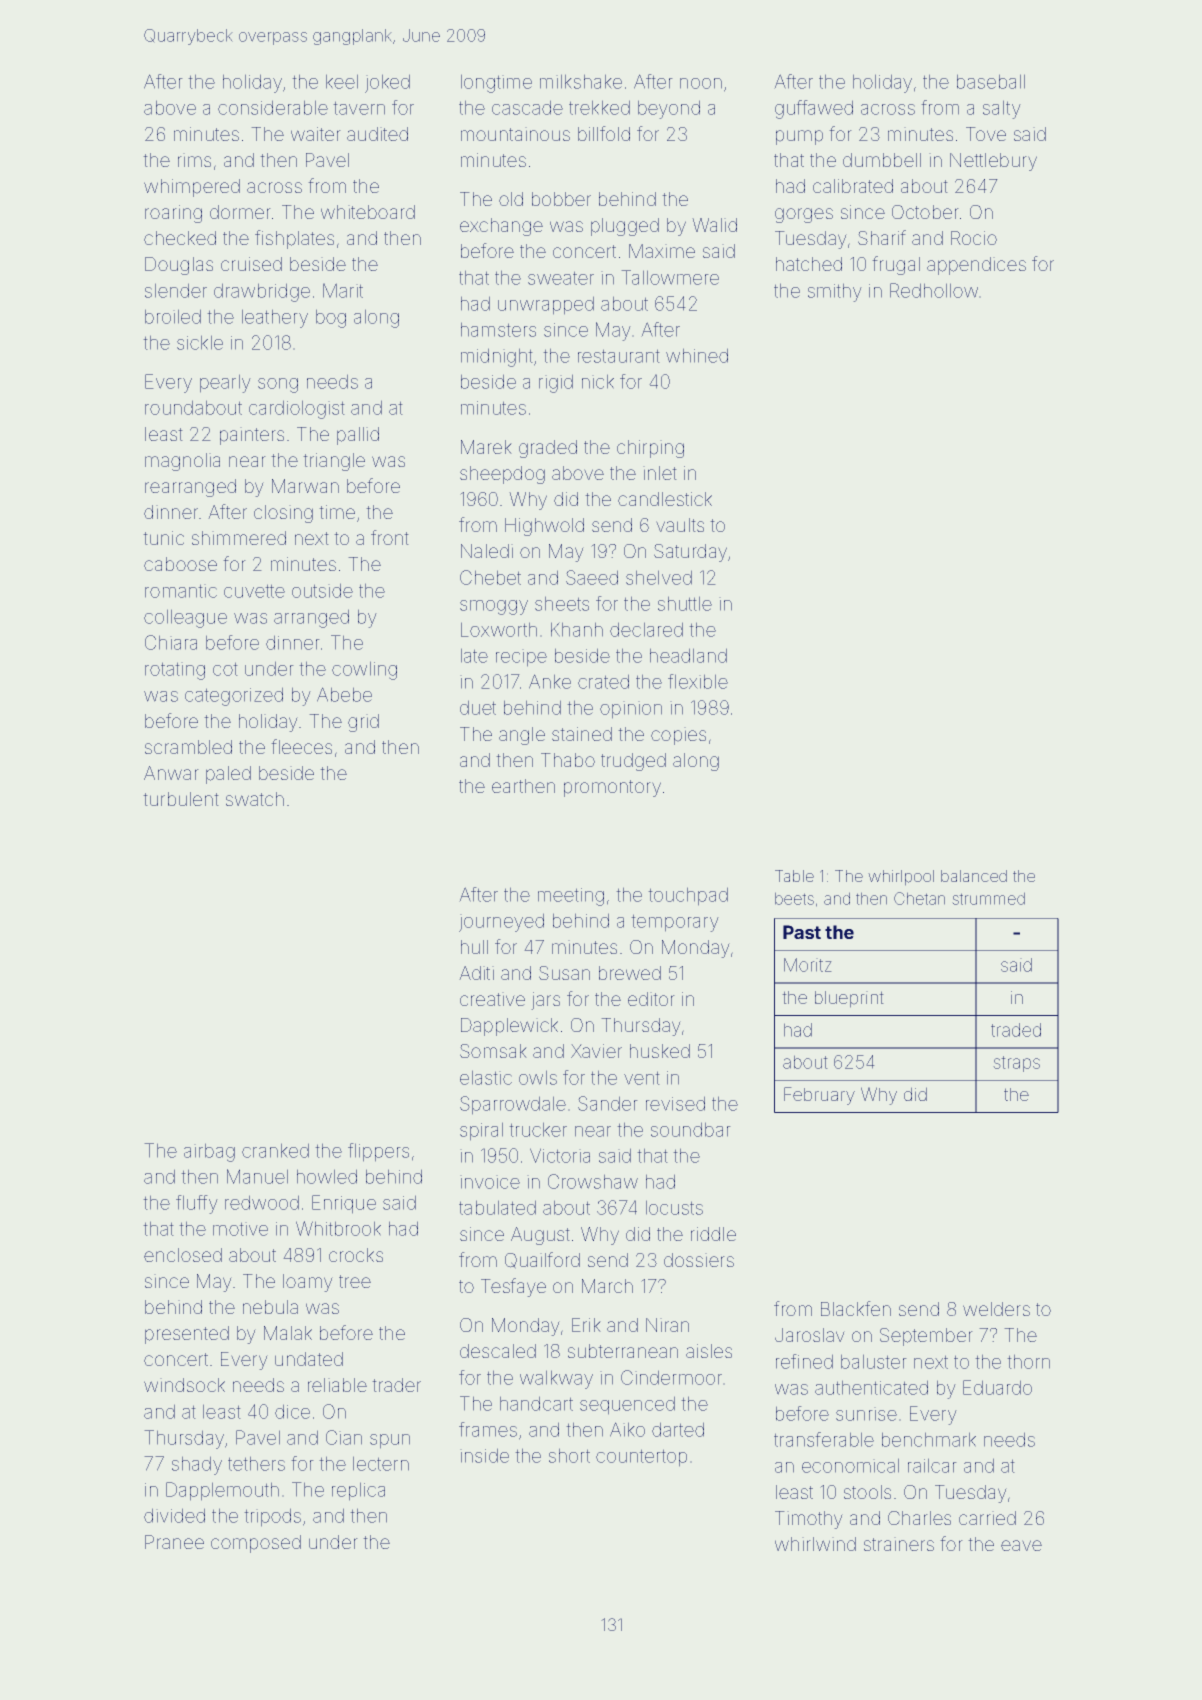  What do you see at coordinates (502, 475) in the document?
I see `sheepdog` at bounding box center [502, 475].
